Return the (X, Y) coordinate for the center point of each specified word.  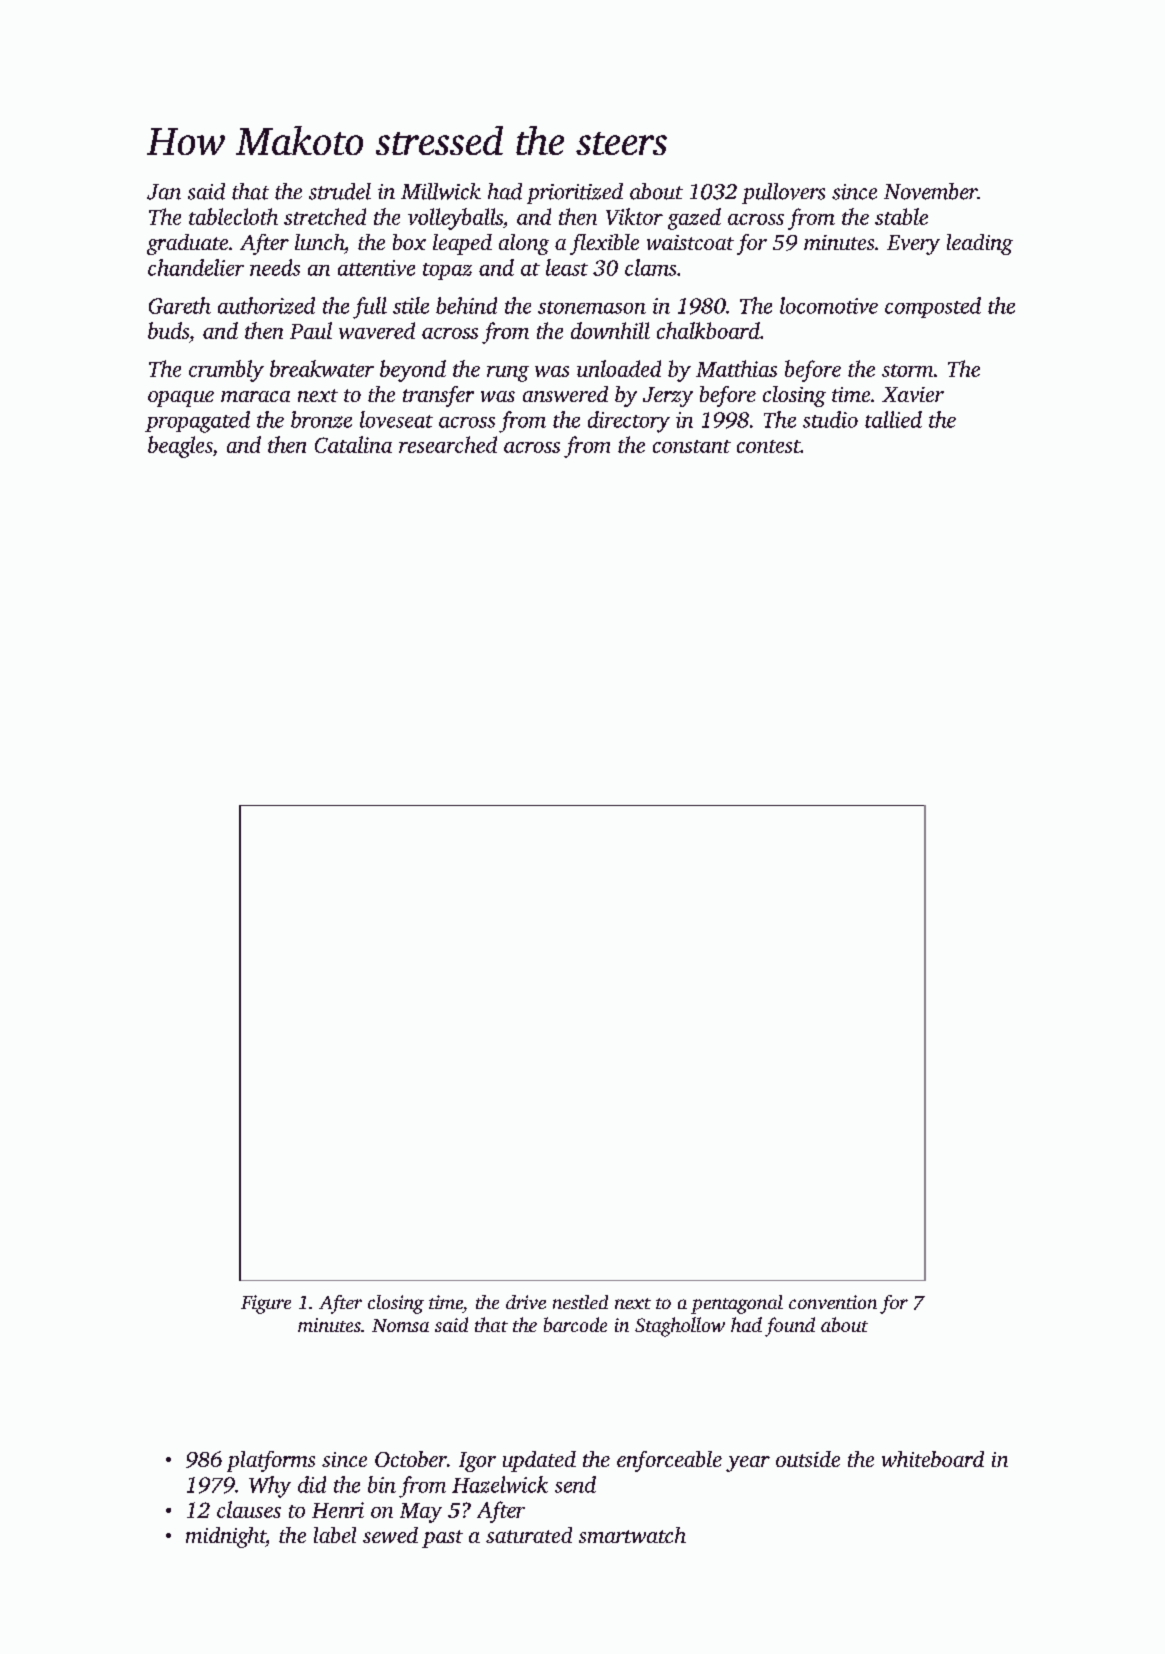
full (370, 308)
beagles (180, 447)
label (335, 1535)
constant (692, 446)
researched (448, 444)
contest (768, 446)
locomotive (829, 305)
